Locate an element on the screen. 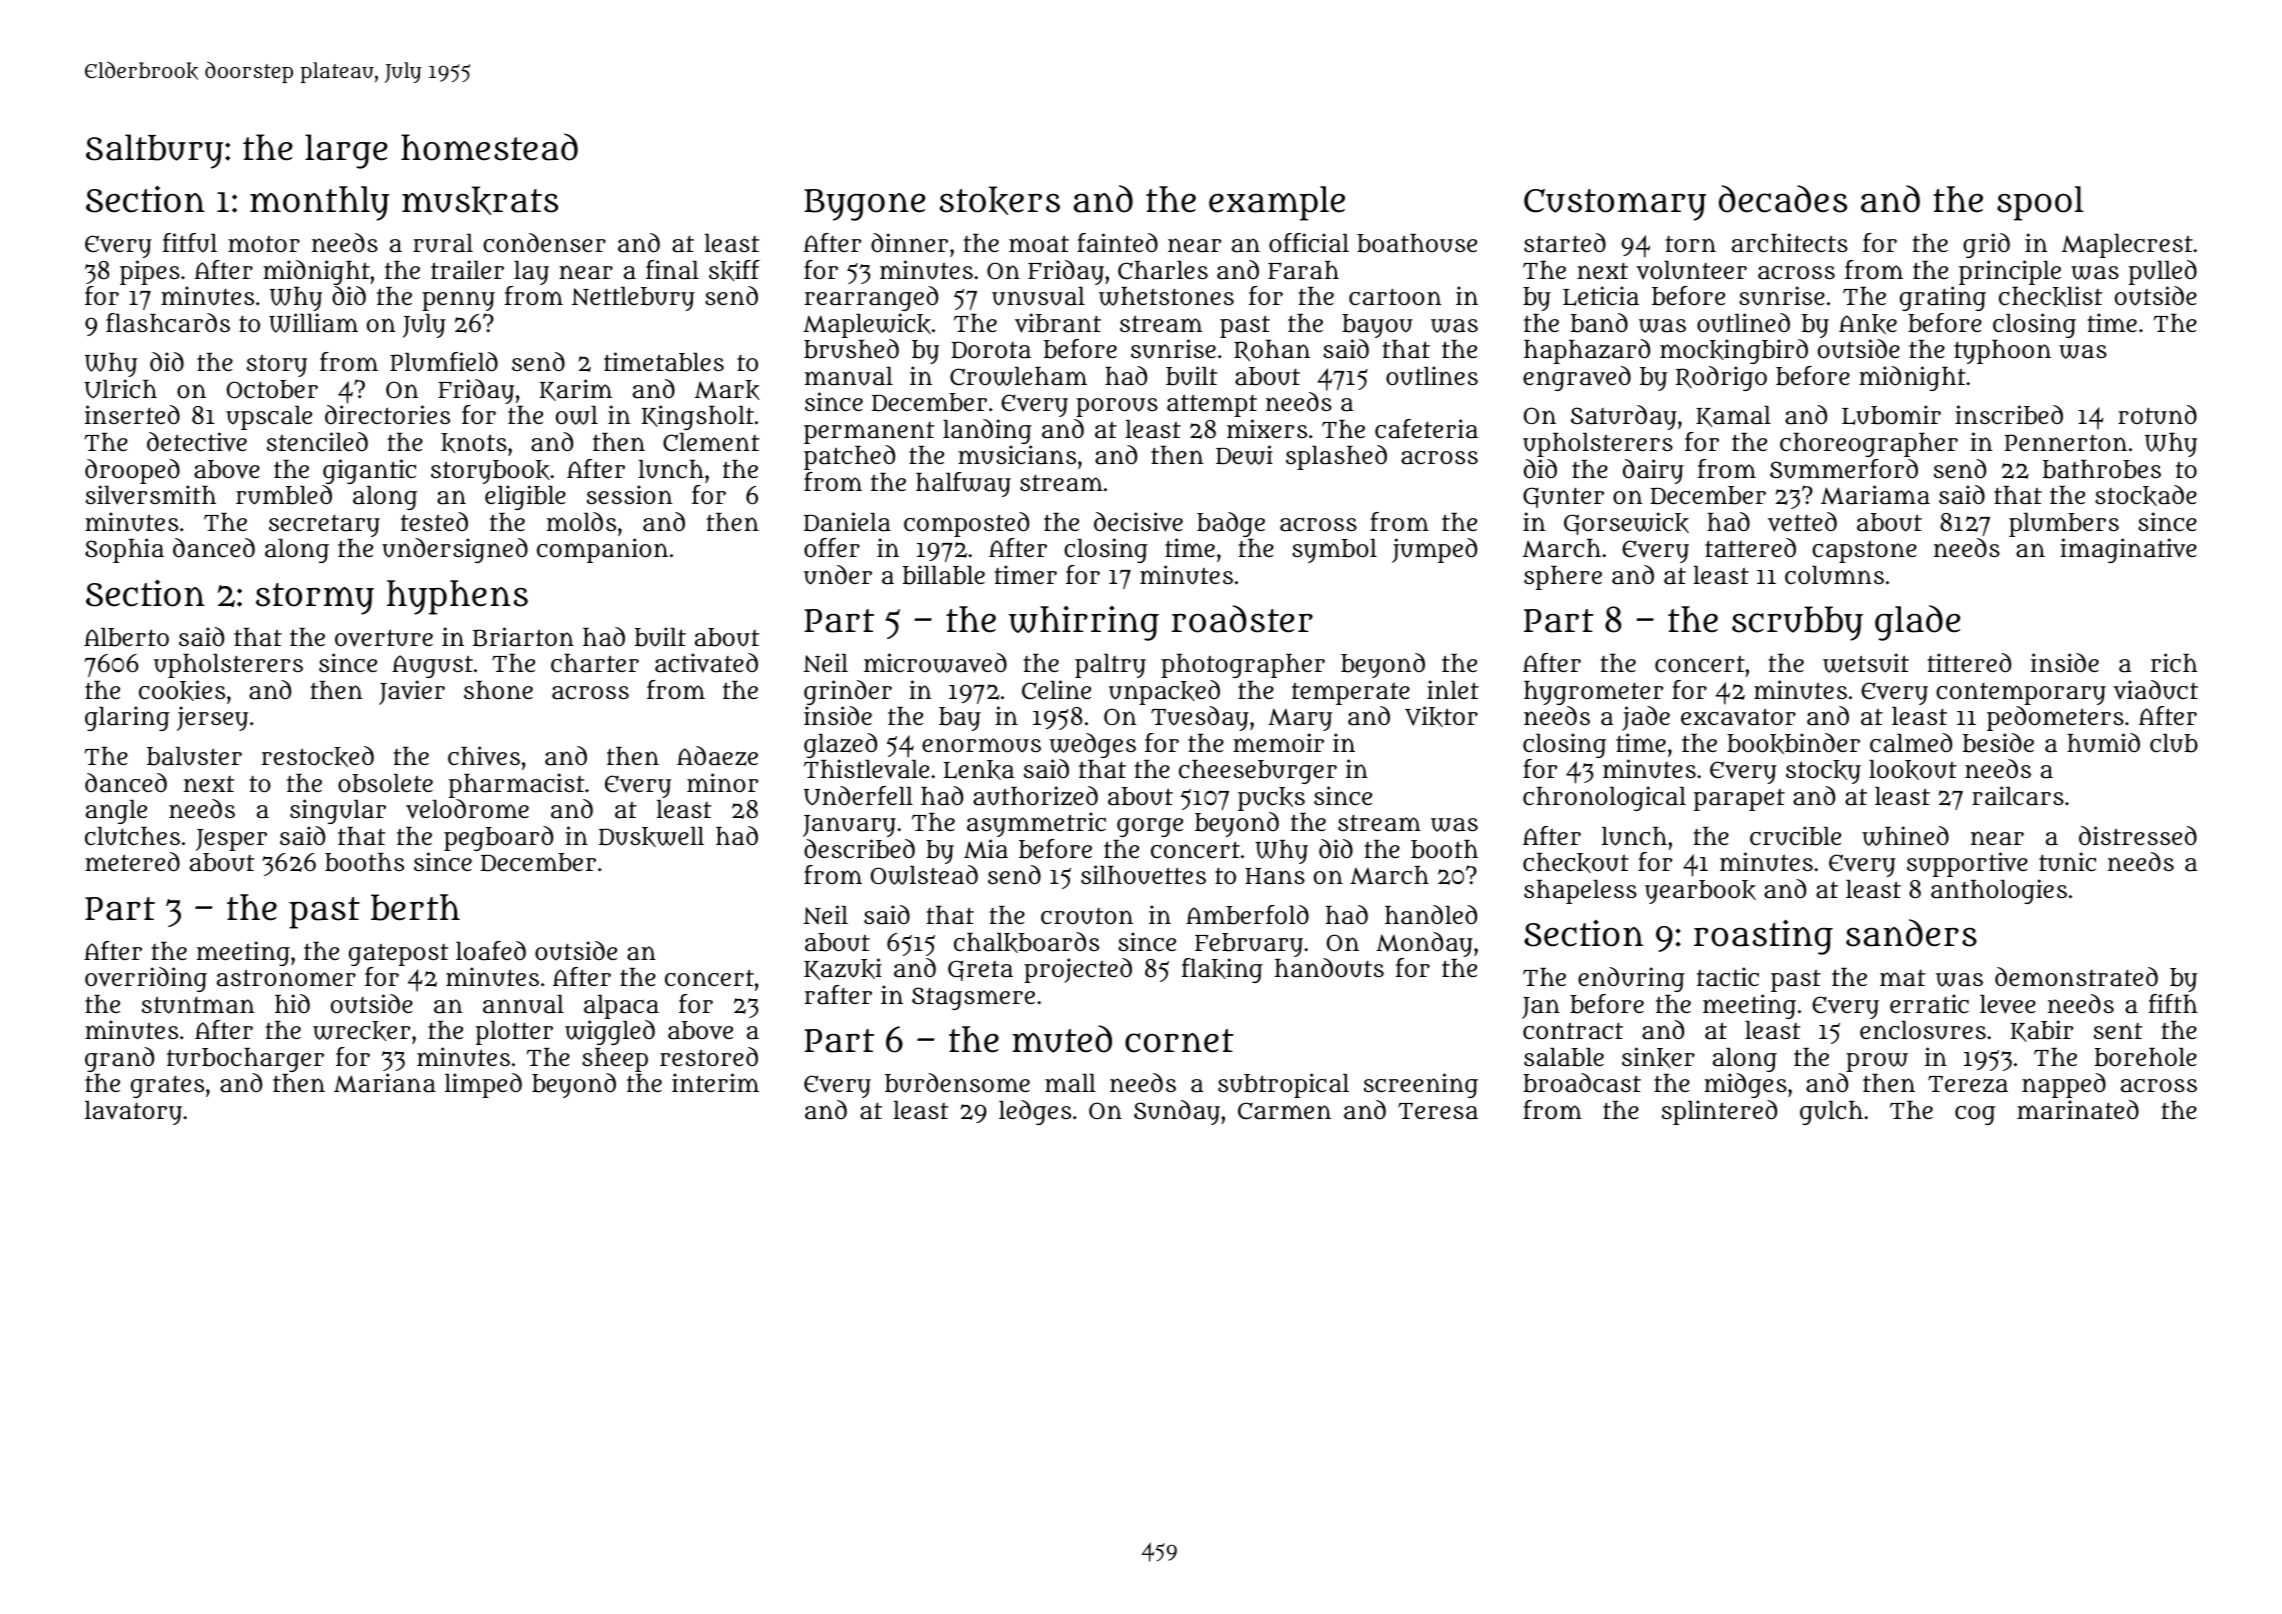 The height and width of the screenshot is (1614, 2282). grates is located at coordinates (167, 1087).
